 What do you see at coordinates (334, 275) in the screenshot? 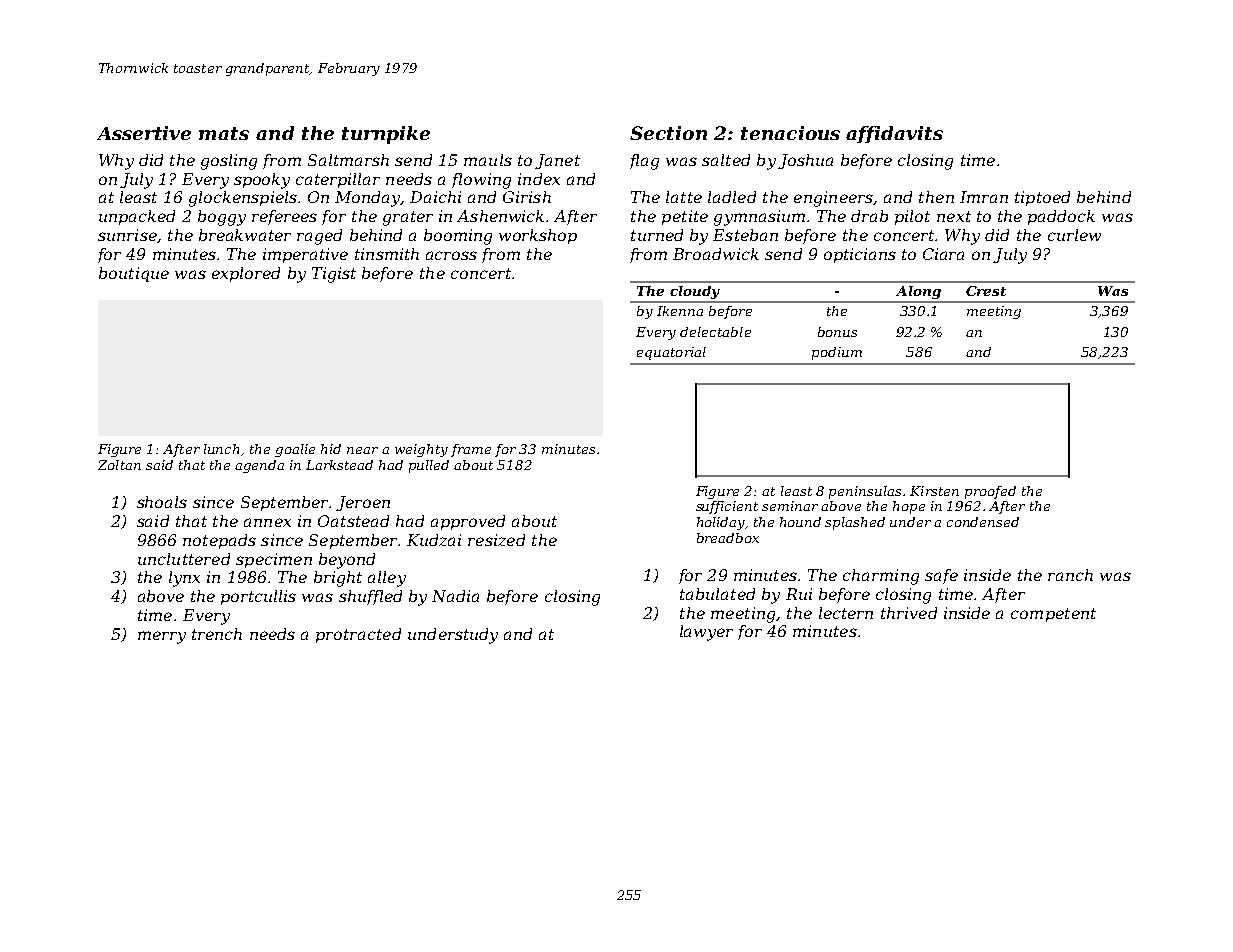
I see `Tigist` at bounding box center [334, 275].
